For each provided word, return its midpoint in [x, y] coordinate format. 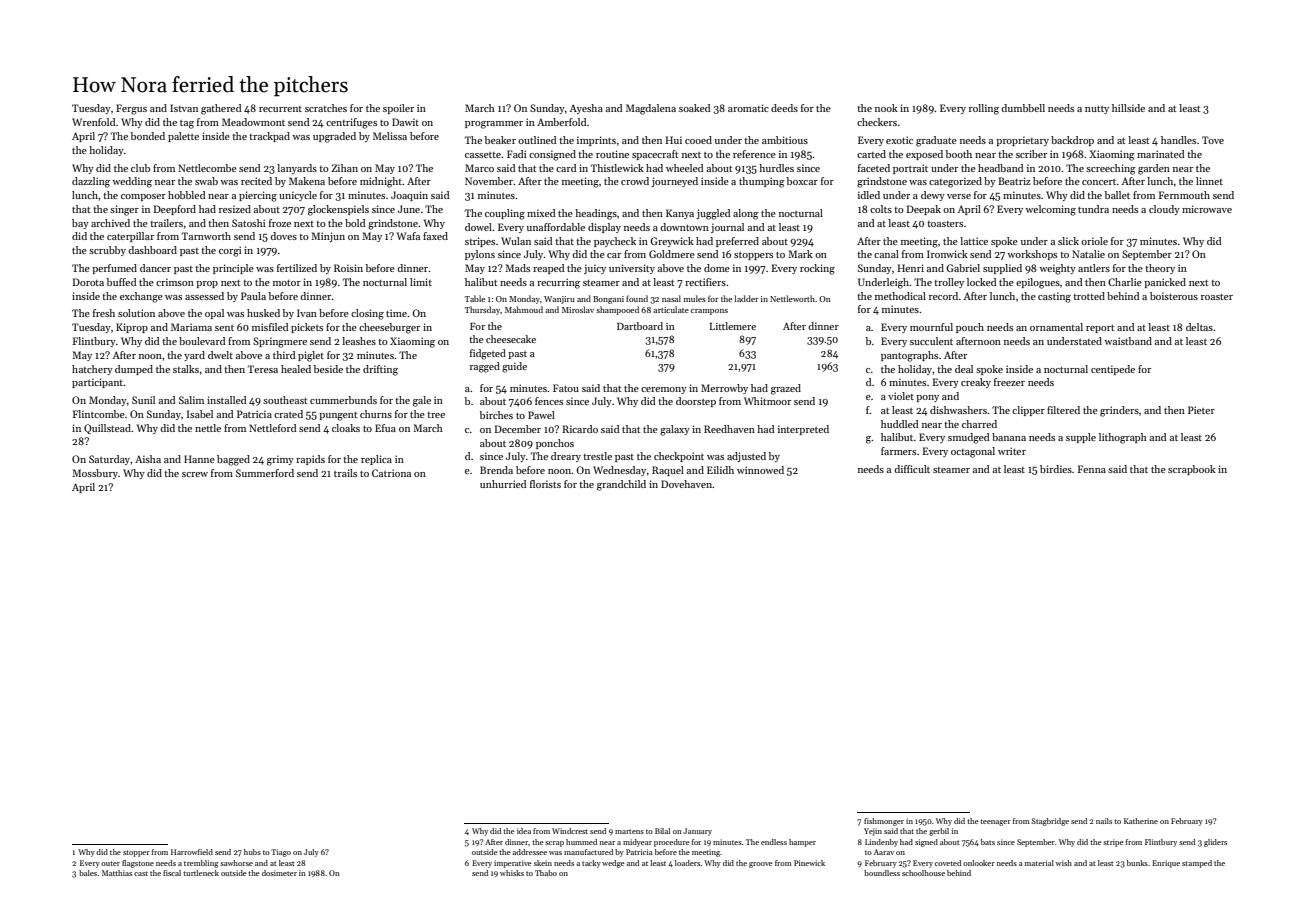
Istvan [184, 108]
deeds [784, 108]
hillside [1128, 108]
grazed [786, 389]
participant [97, 383]
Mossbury [95, 474]
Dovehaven [687, 484]
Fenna [1092, 469]
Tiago [281, 853]
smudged [968, 438]
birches [496, 415]
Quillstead [107, 429]
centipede [1113, 370]
